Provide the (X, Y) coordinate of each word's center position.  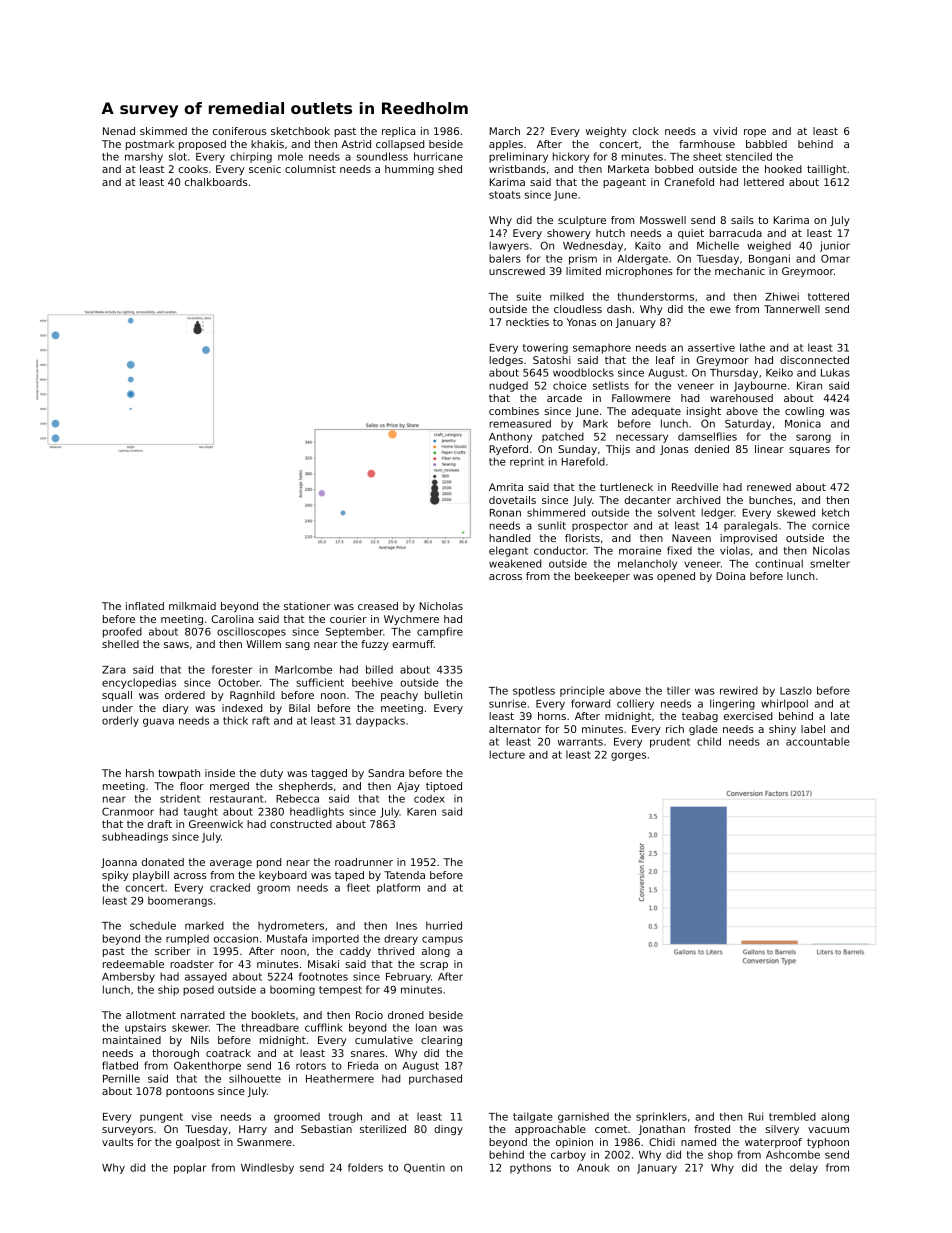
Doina (730, 576)
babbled (766, 144)
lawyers (509, 246)
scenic (265, 169)
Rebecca (297, 798)
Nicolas (831, 550)
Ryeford (509, 450)
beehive (372, 682)
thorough (175, 1054)
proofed (122, 632)
